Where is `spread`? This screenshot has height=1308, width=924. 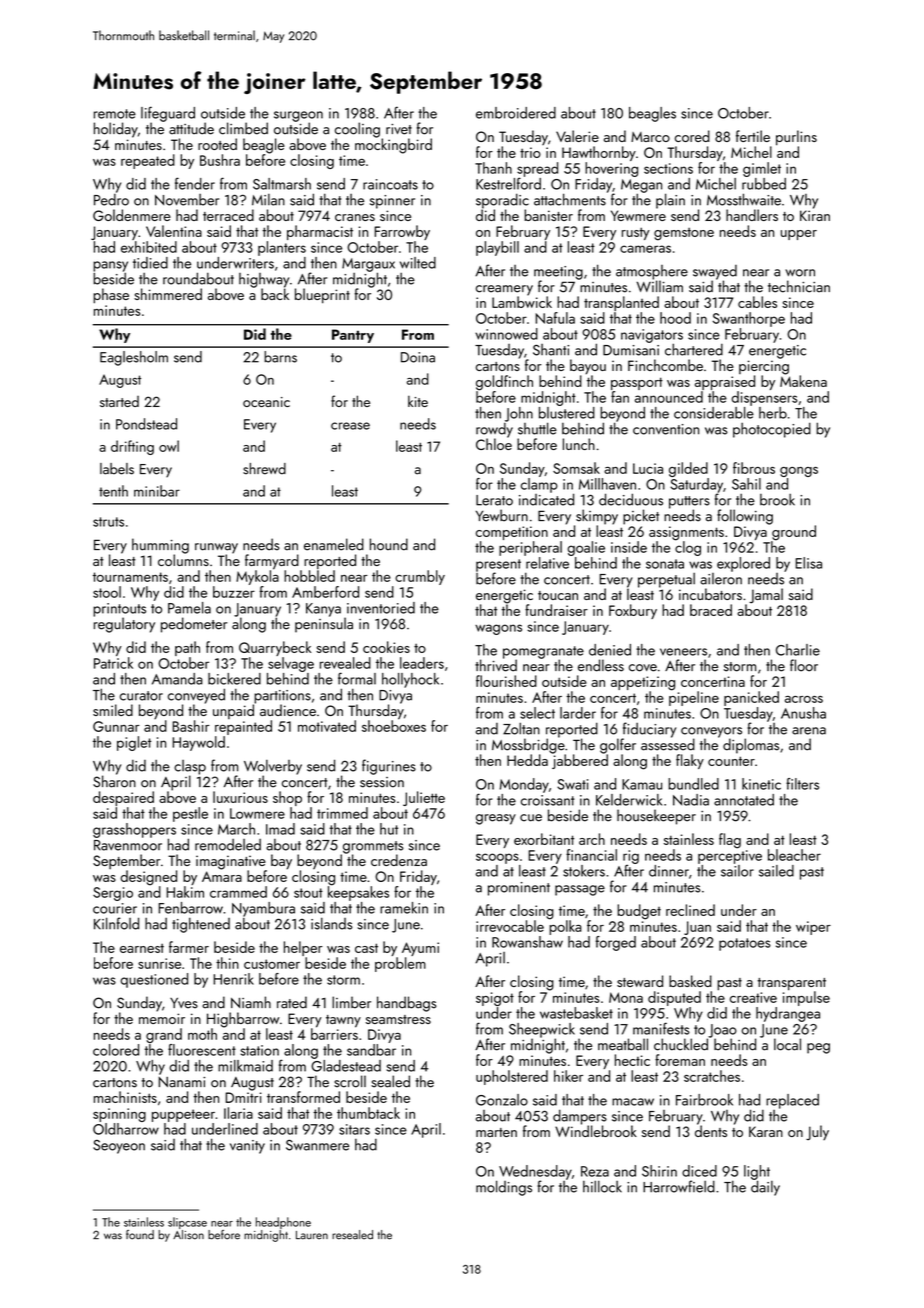
spread is located at coordinates (537, 169).
